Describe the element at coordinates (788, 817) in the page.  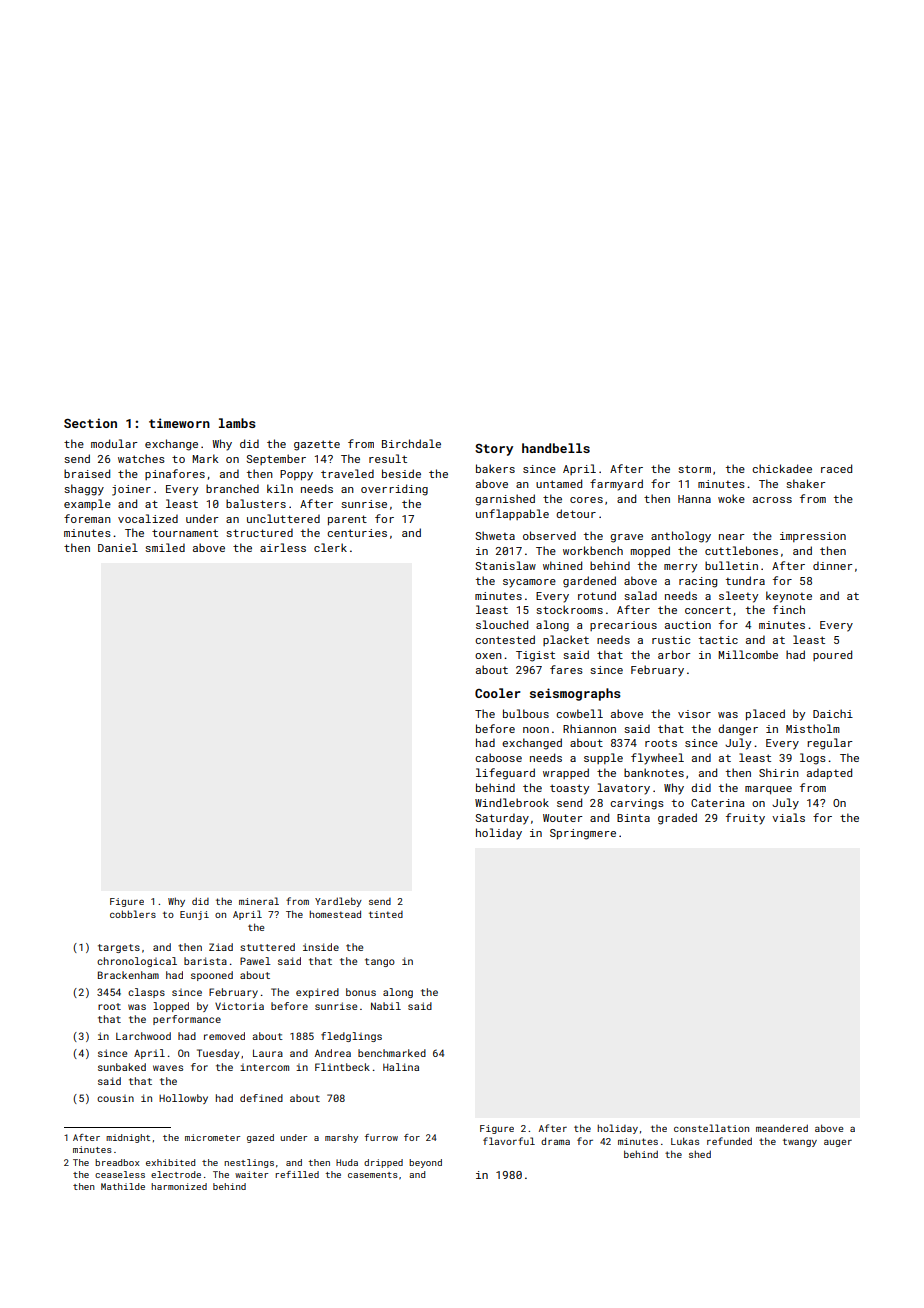
I see `vials` at that location.
